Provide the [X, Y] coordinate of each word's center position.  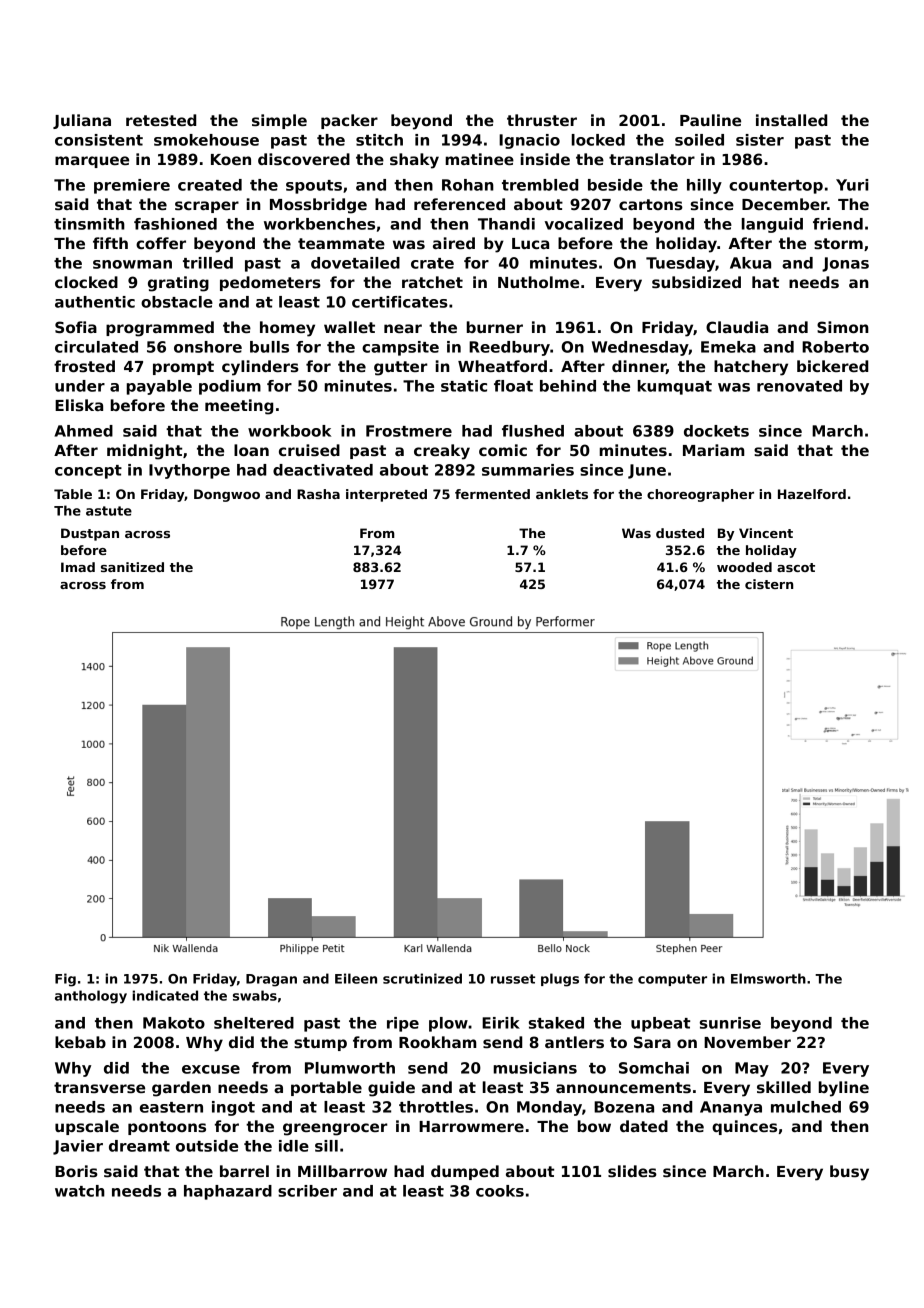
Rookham [437, 1042]
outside [207, 1146]
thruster [542, 120]
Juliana [82, 121]
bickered [832, 366]
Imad [78, 567]
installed [791, 120]
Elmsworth [768, 978]
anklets [562, 494]
